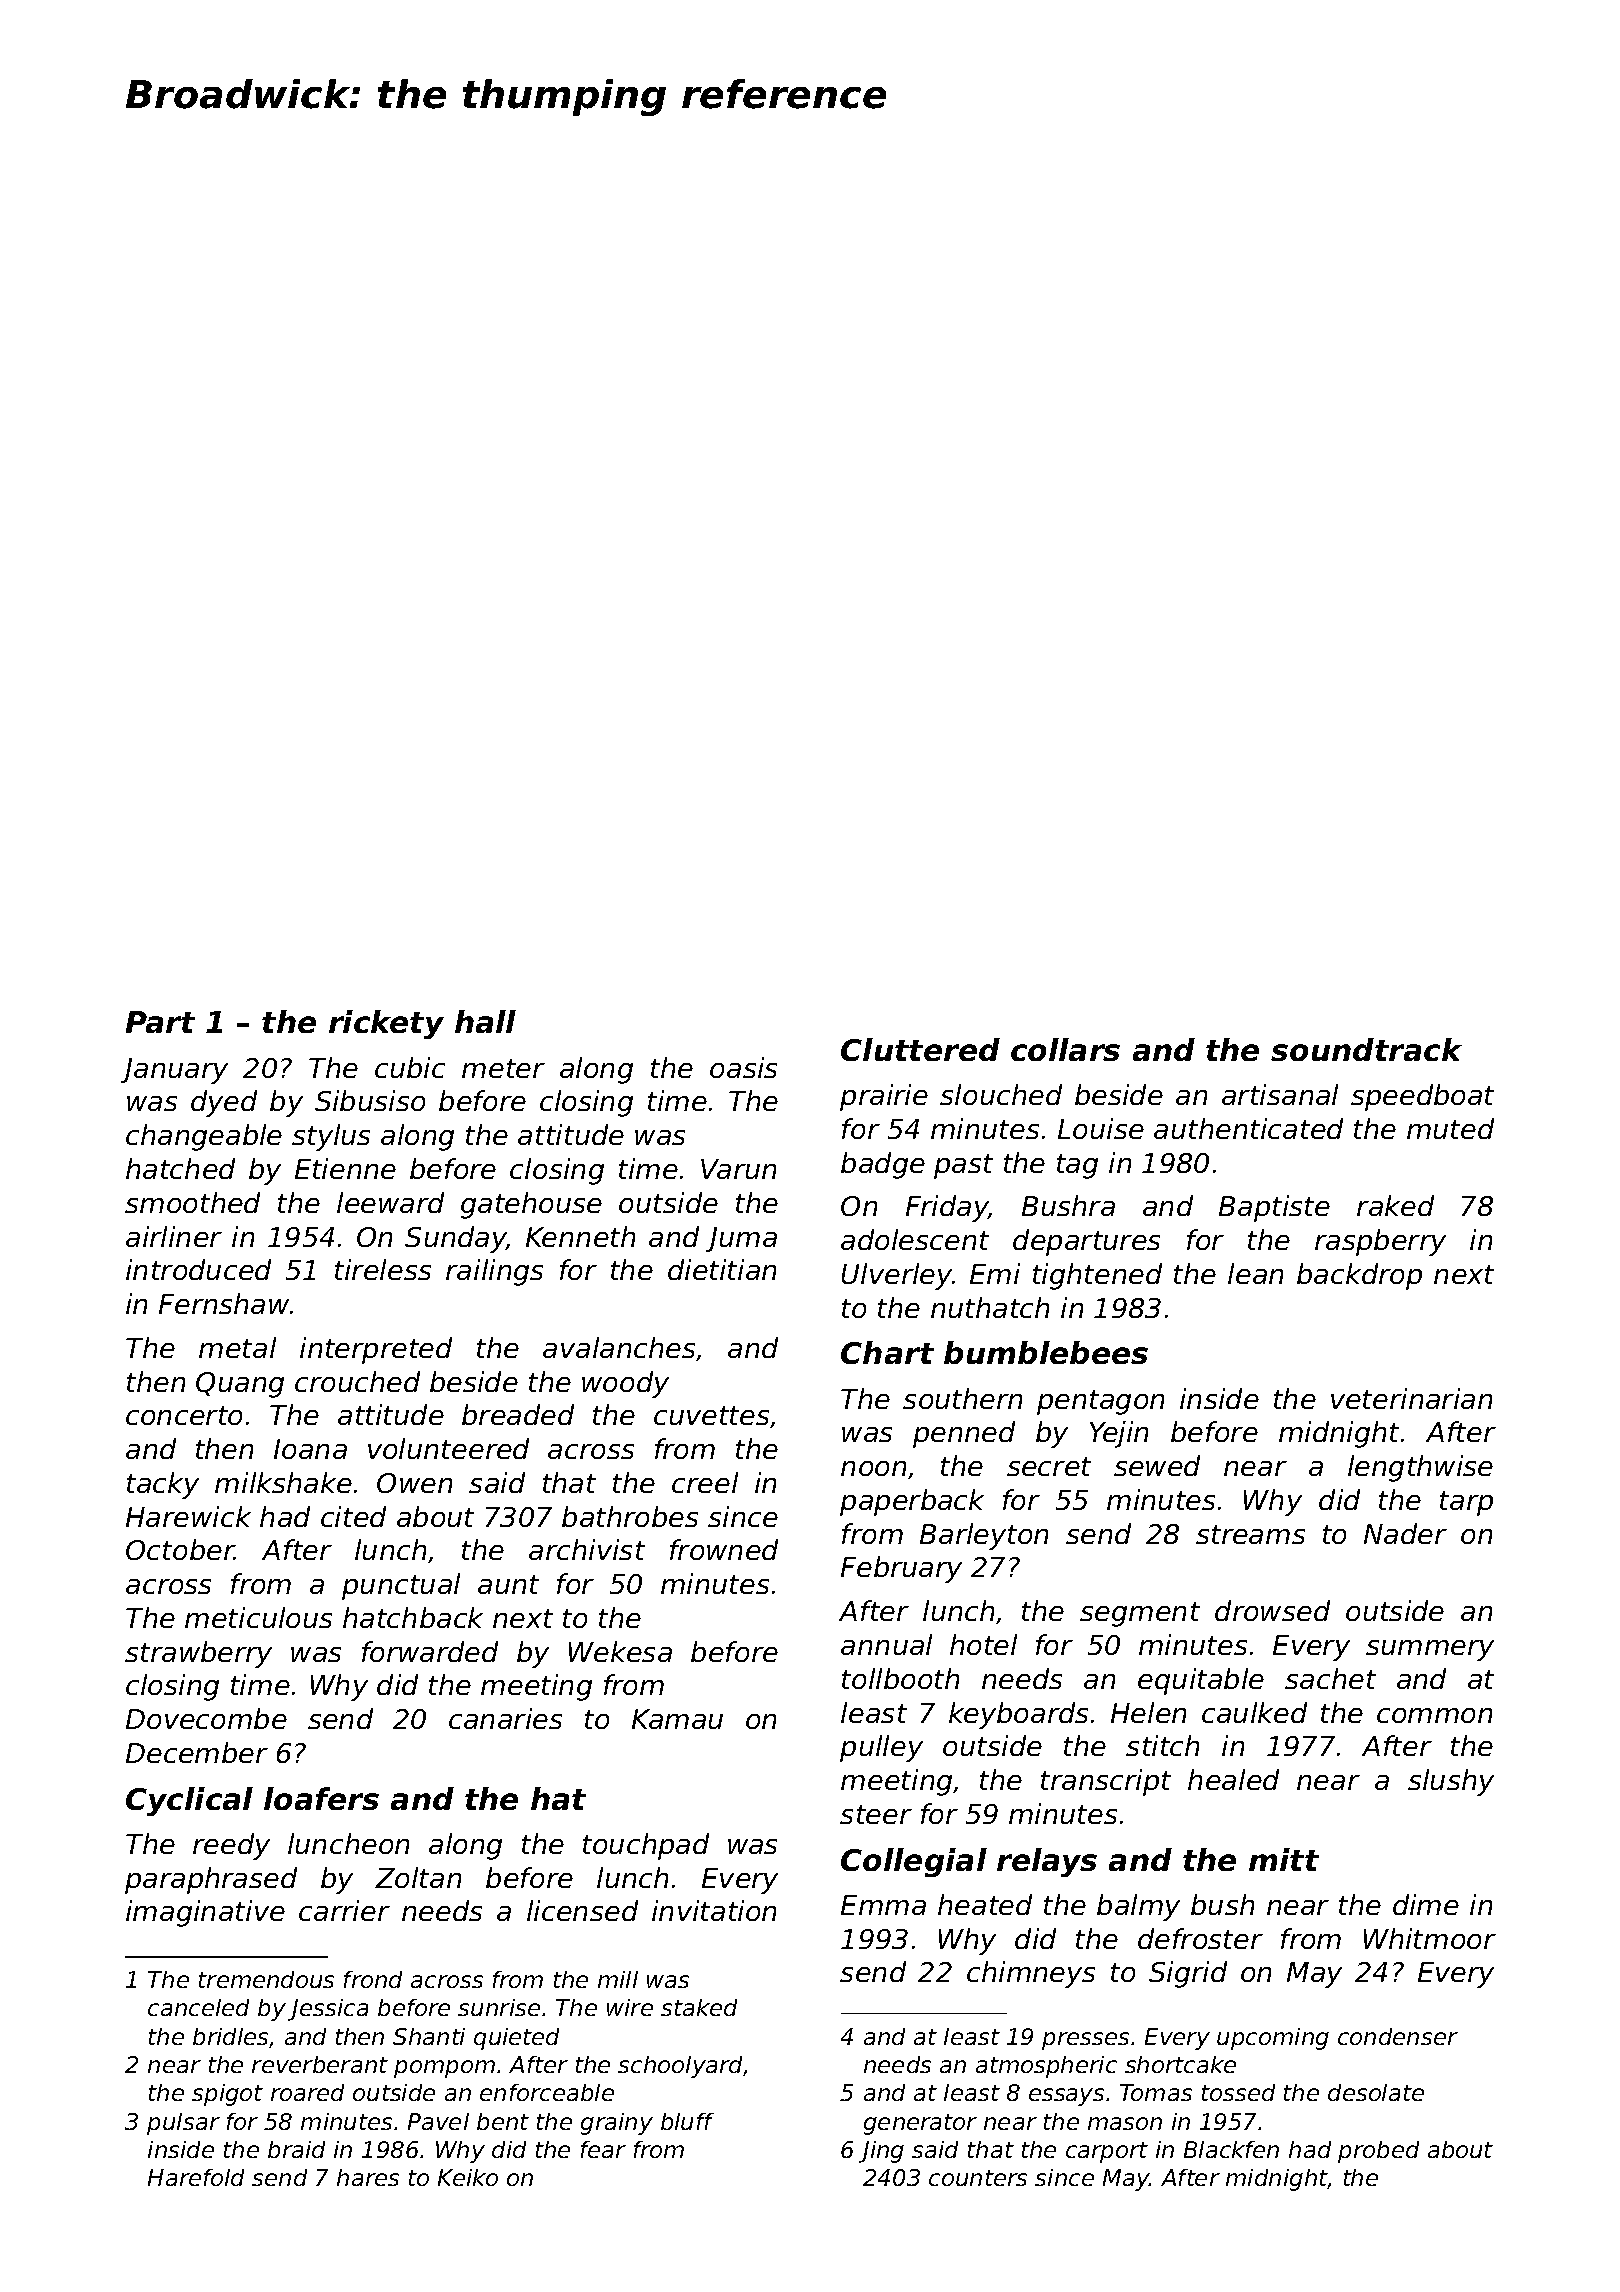  What do you see at coordinates (741, 1239) in the document?
I see `Juma` at bounding box center [741, 1239].
